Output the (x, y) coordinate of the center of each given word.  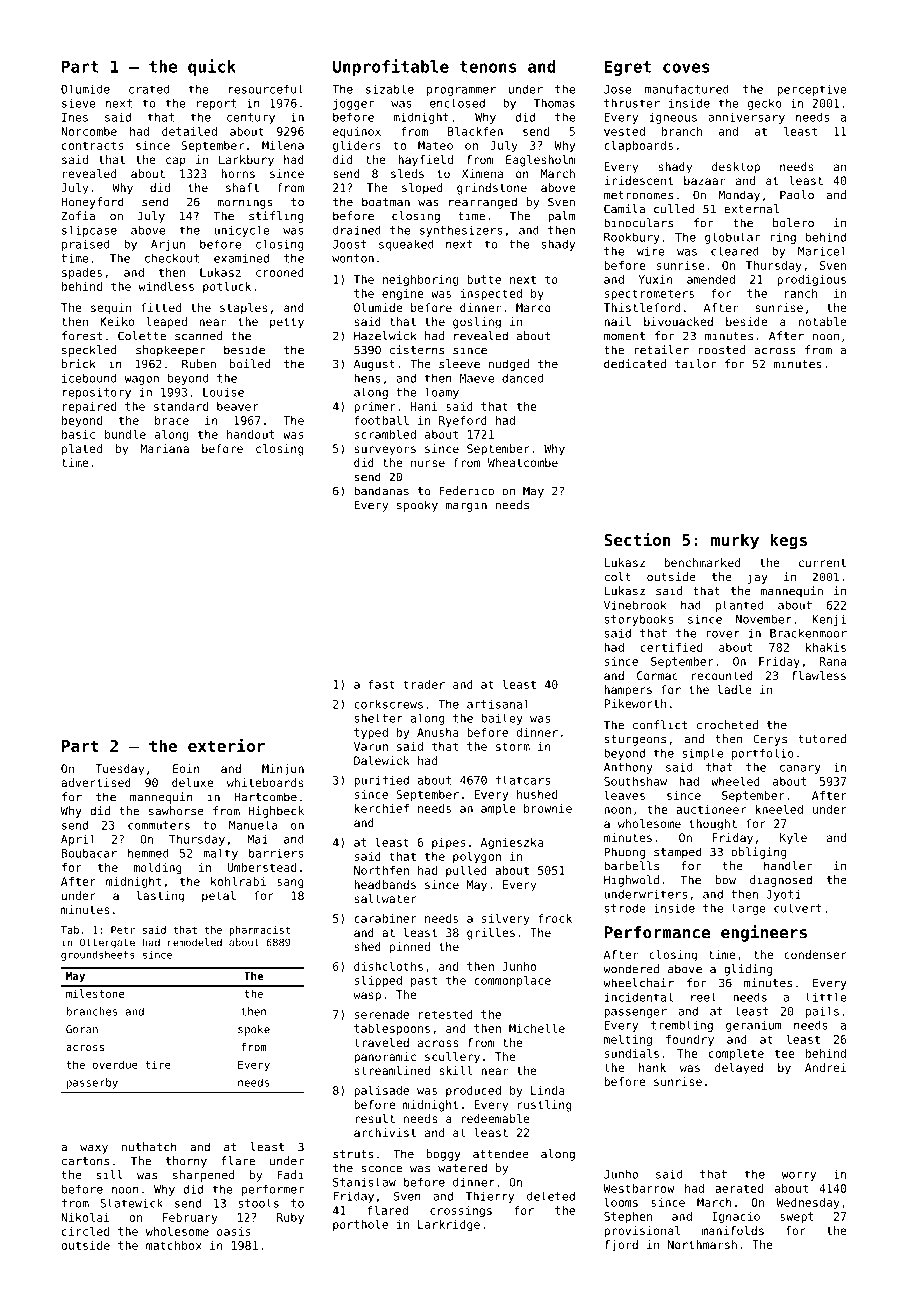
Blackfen (475, 131)
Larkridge (449, 1226)
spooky (417, 506)
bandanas (381, 491)
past (424, 981)
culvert (798, 908)
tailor (695, 364)
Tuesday (119, 770)
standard (181, 406)
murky (735, 541)
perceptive (812, 90)
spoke (254, 1030)
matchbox (174, 1245)
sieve (79, 103)
